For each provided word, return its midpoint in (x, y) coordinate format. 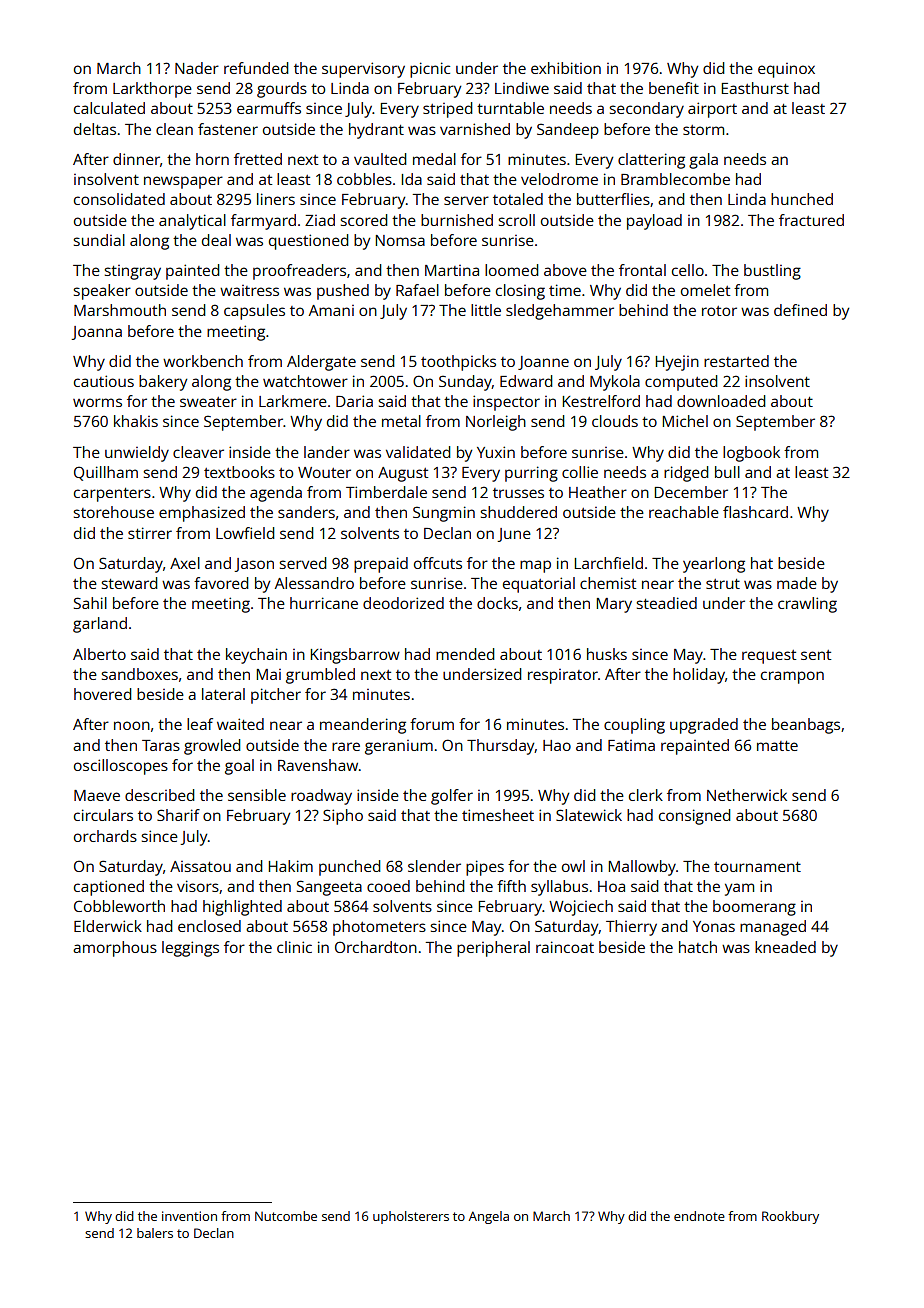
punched (349, 868)
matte (777, 746)
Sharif (178, 815)
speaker (102, 292)
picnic (430, 70)
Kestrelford (601, 401)
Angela (489, 1217)
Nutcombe (286, 1216)
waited (240, 724)
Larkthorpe (152, 90)
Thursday (501, 747)
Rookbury (790, 1217)
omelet (705, 290)
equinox (786, 70)
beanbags (806, 726)
